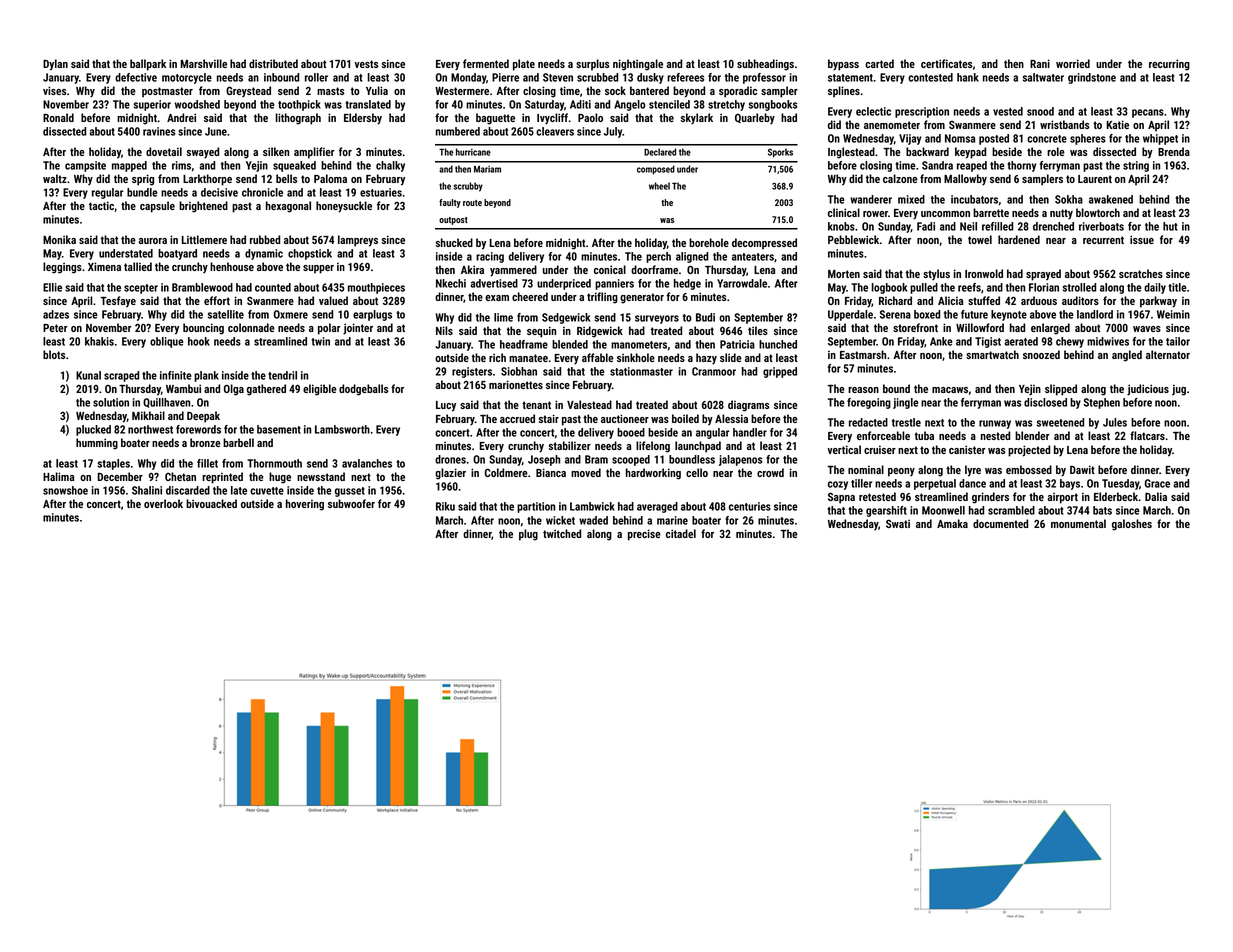 Image resolution: width=1233 pixels, height=952 pixels. What do you see at coordinates (1080, 300) in the page?
I see `auditors` at bounding box center [1080, 300].
